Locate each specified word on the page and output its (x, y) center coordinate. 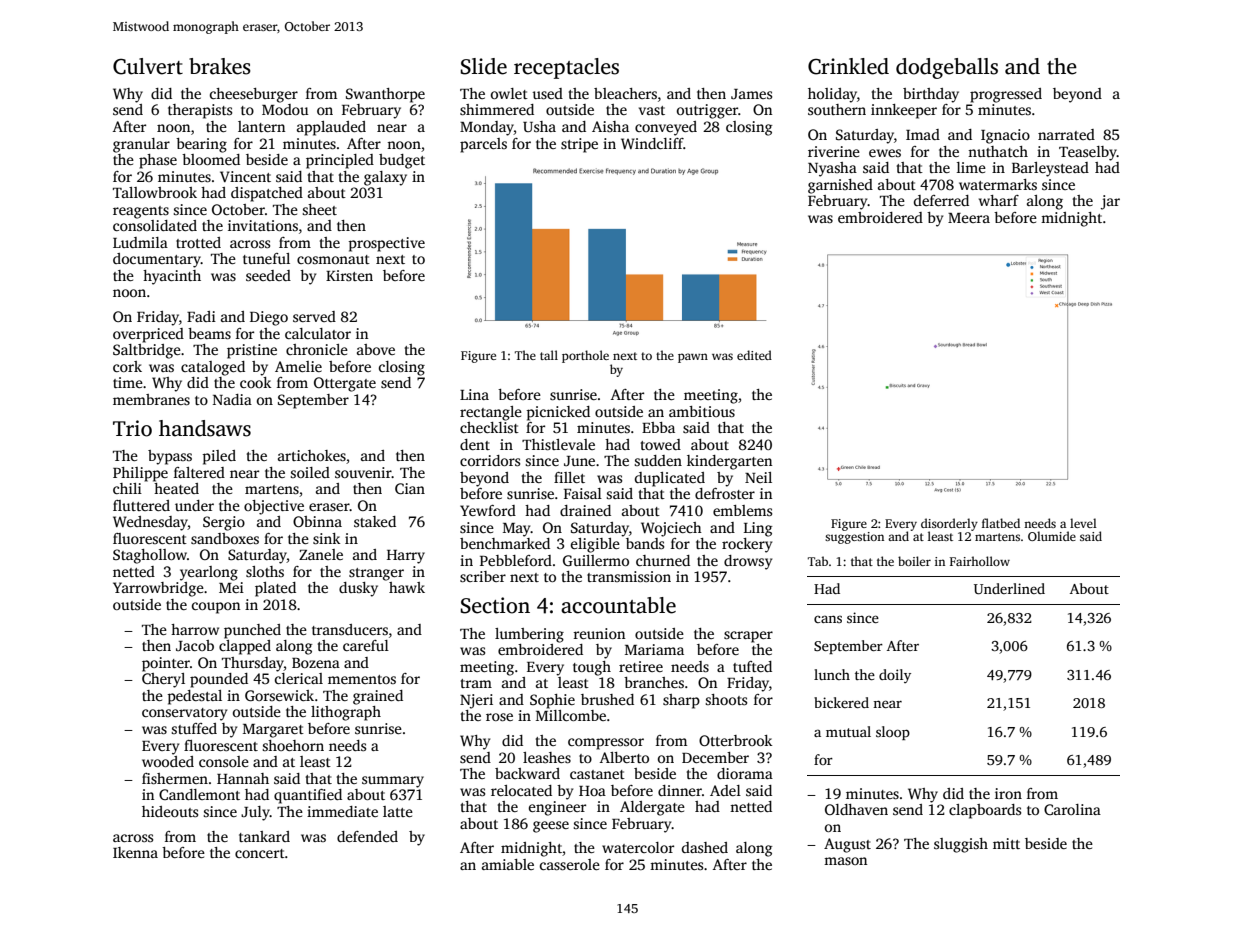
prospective (386, 244)
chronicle (317, 349)
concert (260, 853)
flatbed (1001, 523)
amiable (508, 864)
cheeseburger (254, 95)
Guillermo (596, 560)
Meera (969, 218)
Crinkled (848, 66)
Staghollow (150, 556)
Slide (483, 66)
